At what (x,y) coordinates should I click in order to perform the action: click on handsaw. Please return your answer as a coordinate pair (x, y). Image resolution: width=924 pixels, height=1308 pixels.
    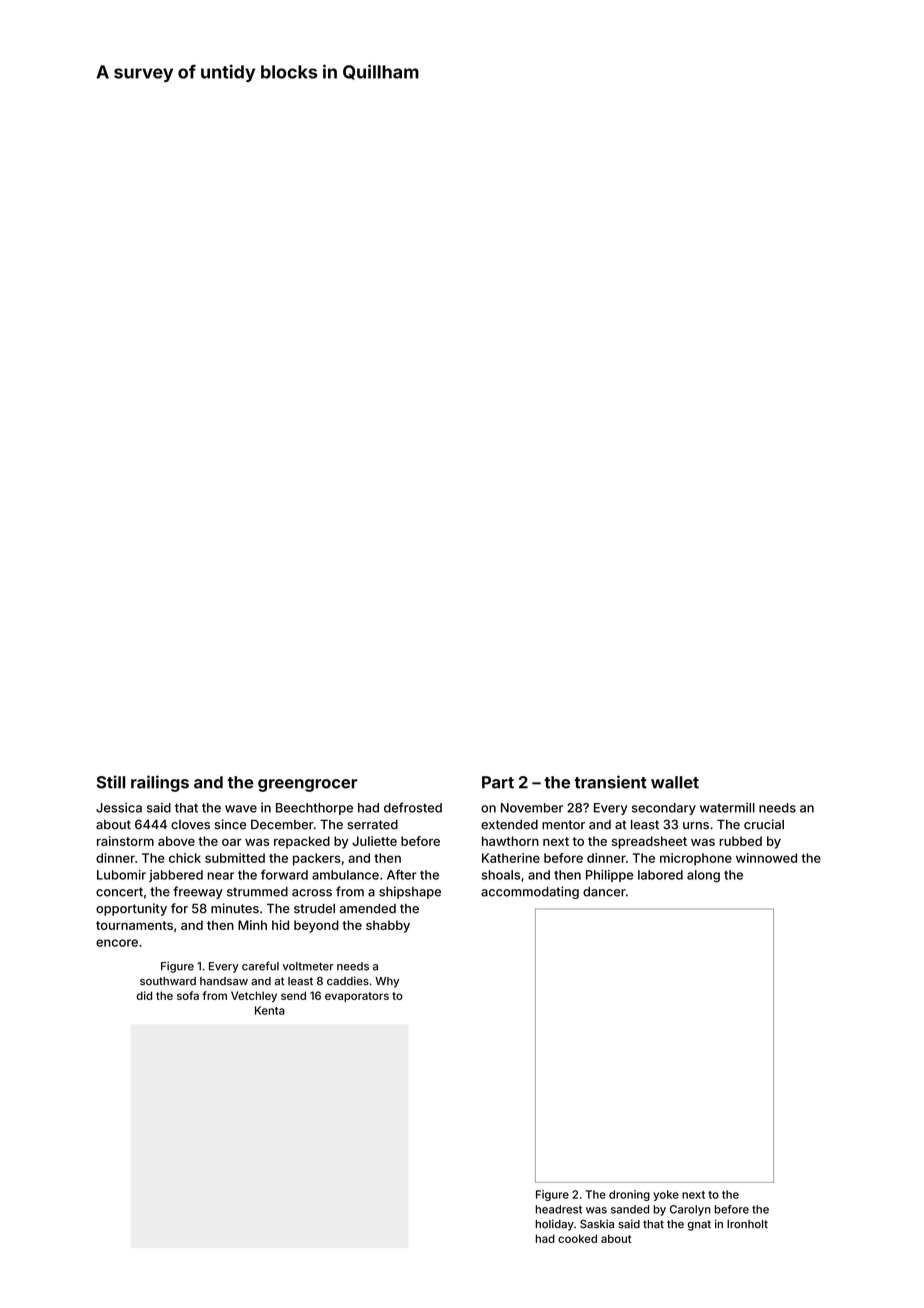
    Looking at the image, I should click on (224, 981).
